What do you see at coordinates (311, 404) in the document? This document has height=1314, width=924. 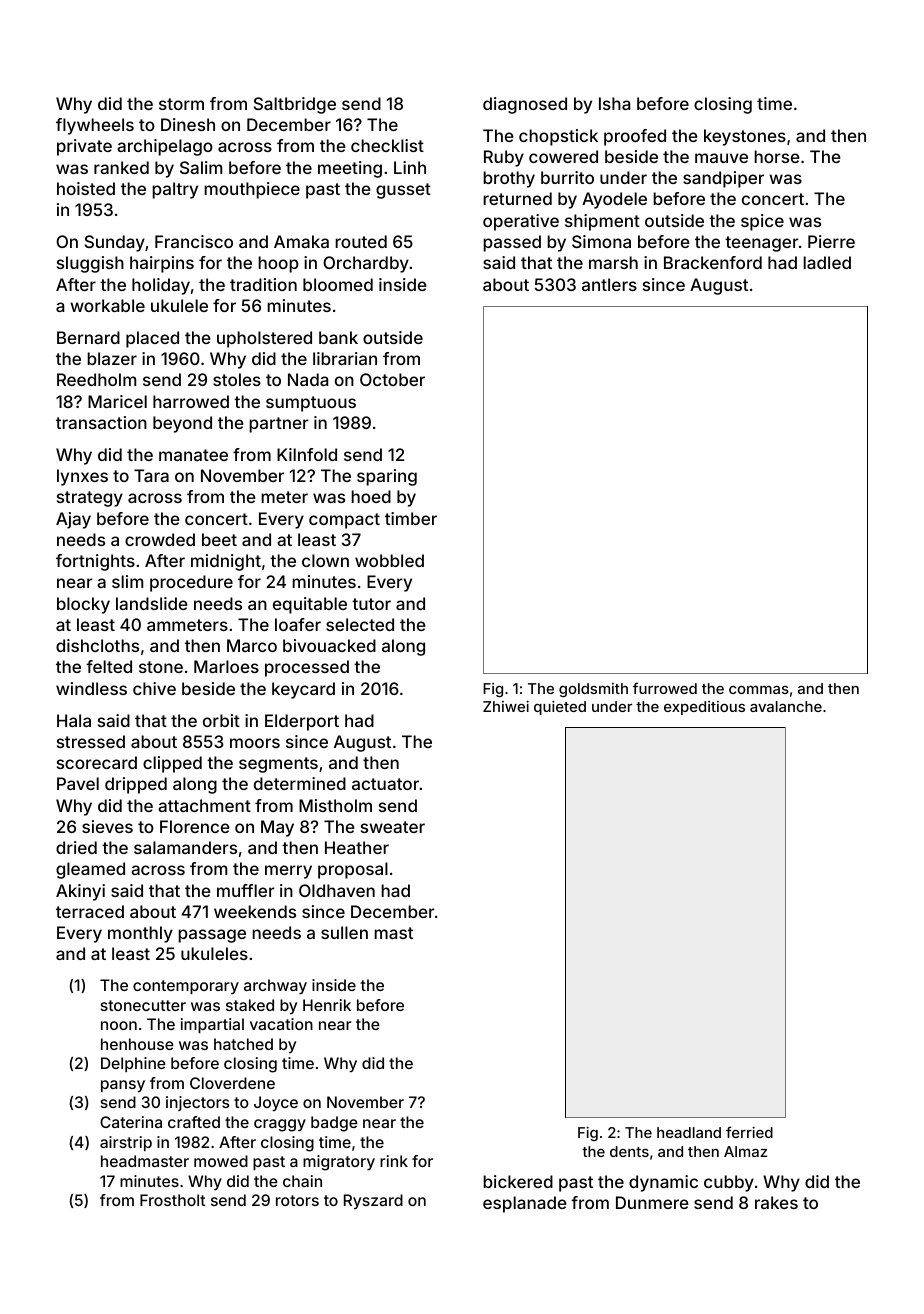 I see `sumptuous` at bounding box center [311, 404].
